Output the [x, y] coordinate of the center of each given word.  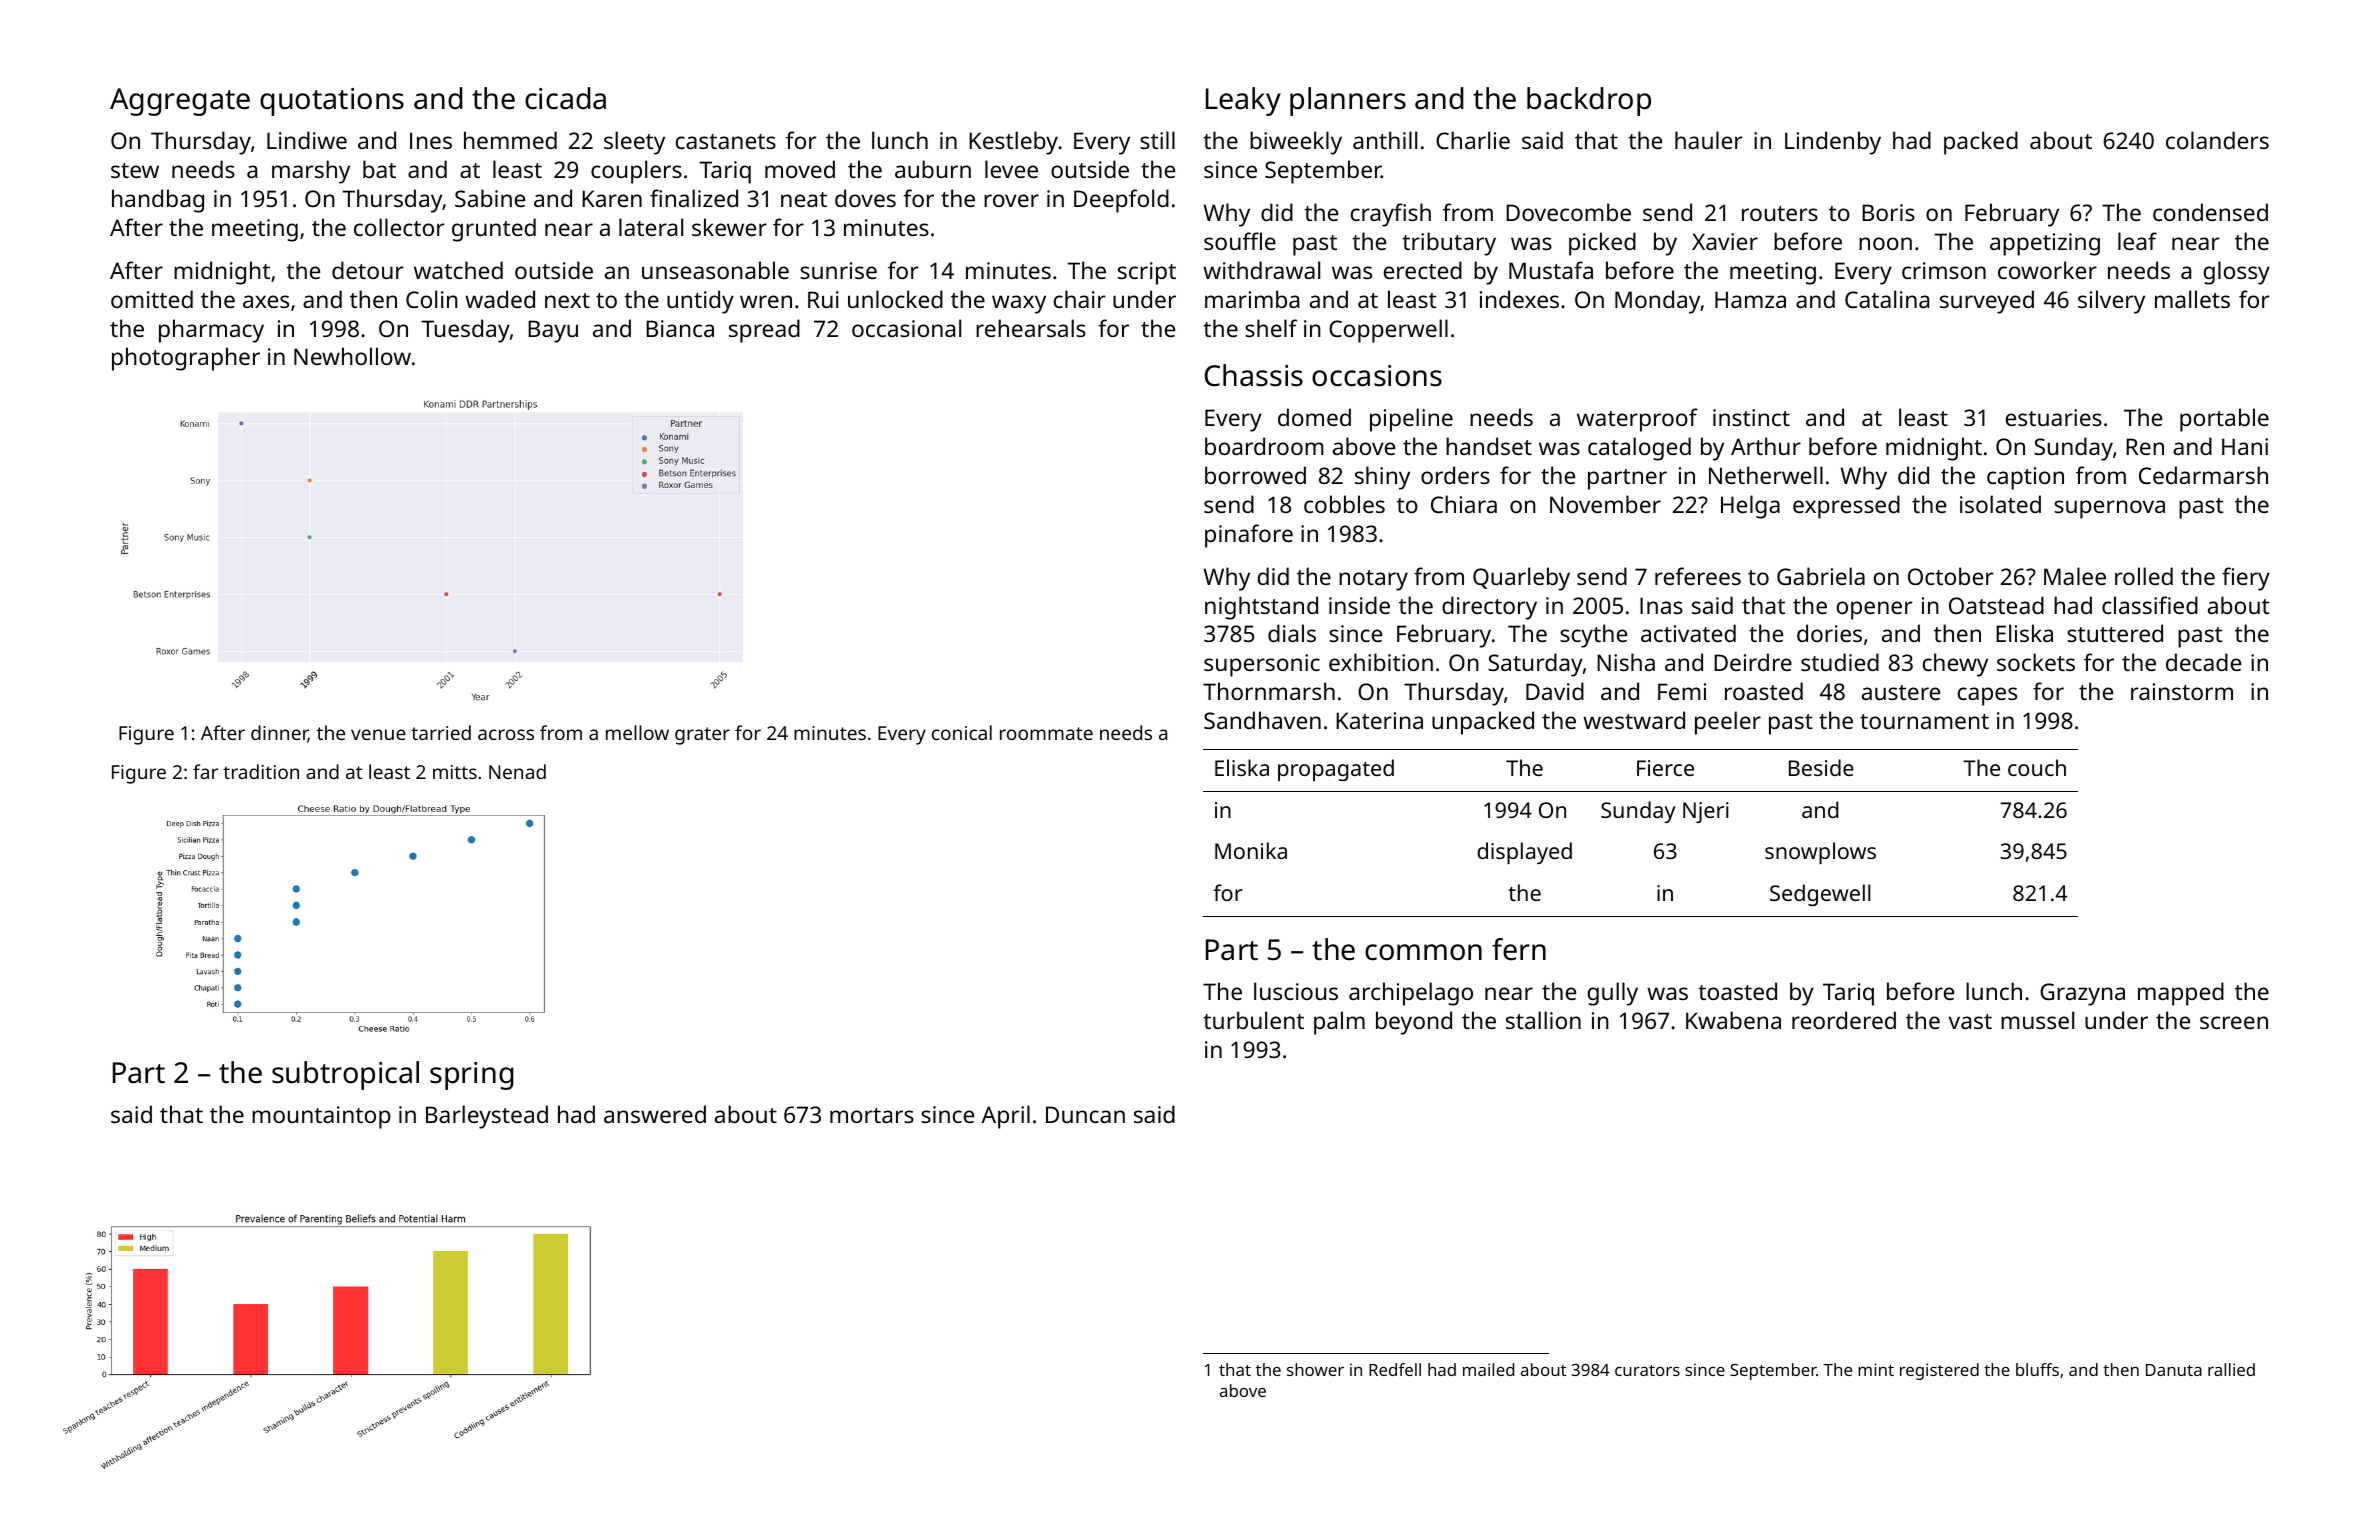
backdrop [1589, 101]
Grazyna [2082, 994]
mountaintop [321, 1117]
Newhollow [352, 356]
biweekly [1296, 143]
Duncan [1085, 1114]
